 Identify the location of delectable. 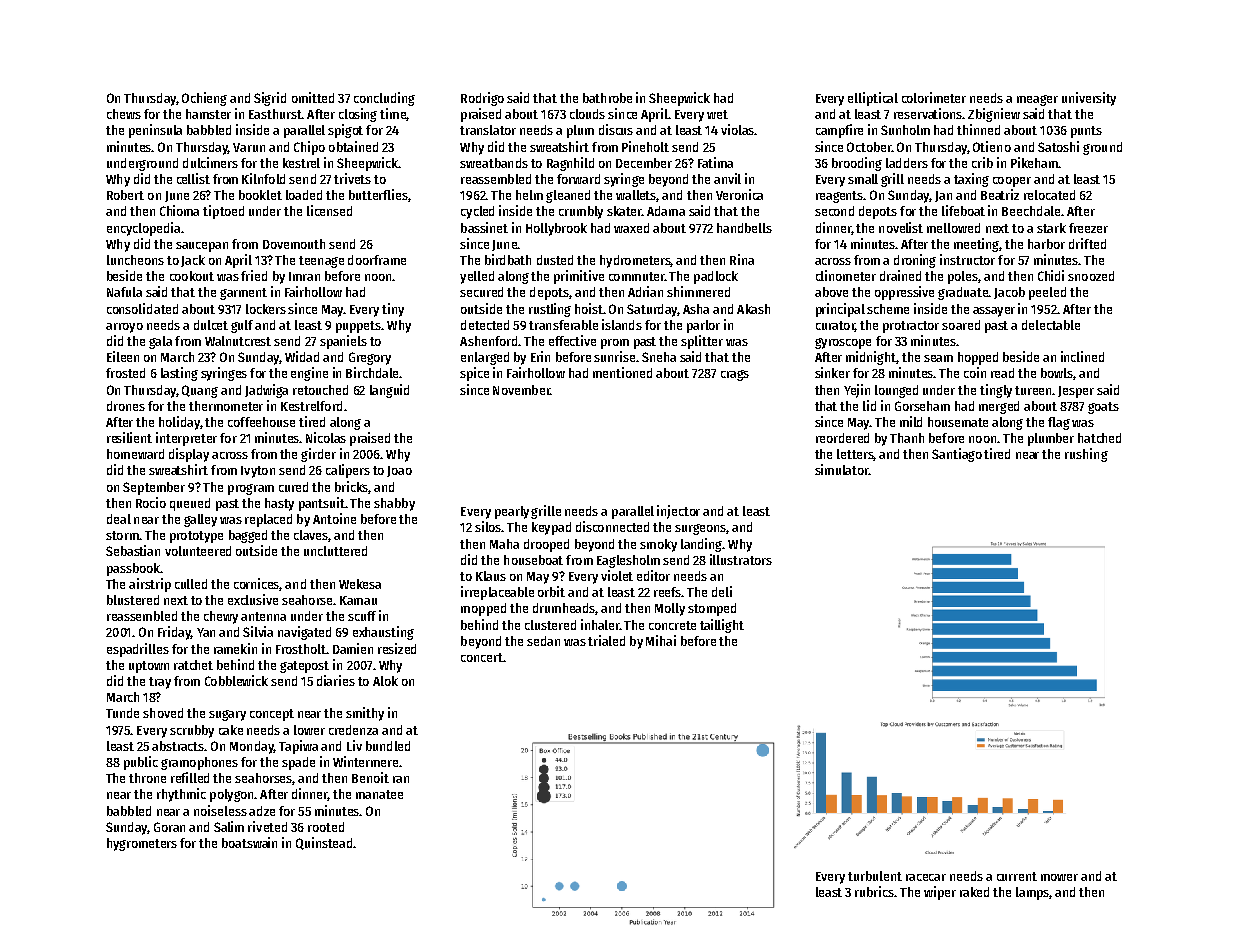
(1051, 325).
